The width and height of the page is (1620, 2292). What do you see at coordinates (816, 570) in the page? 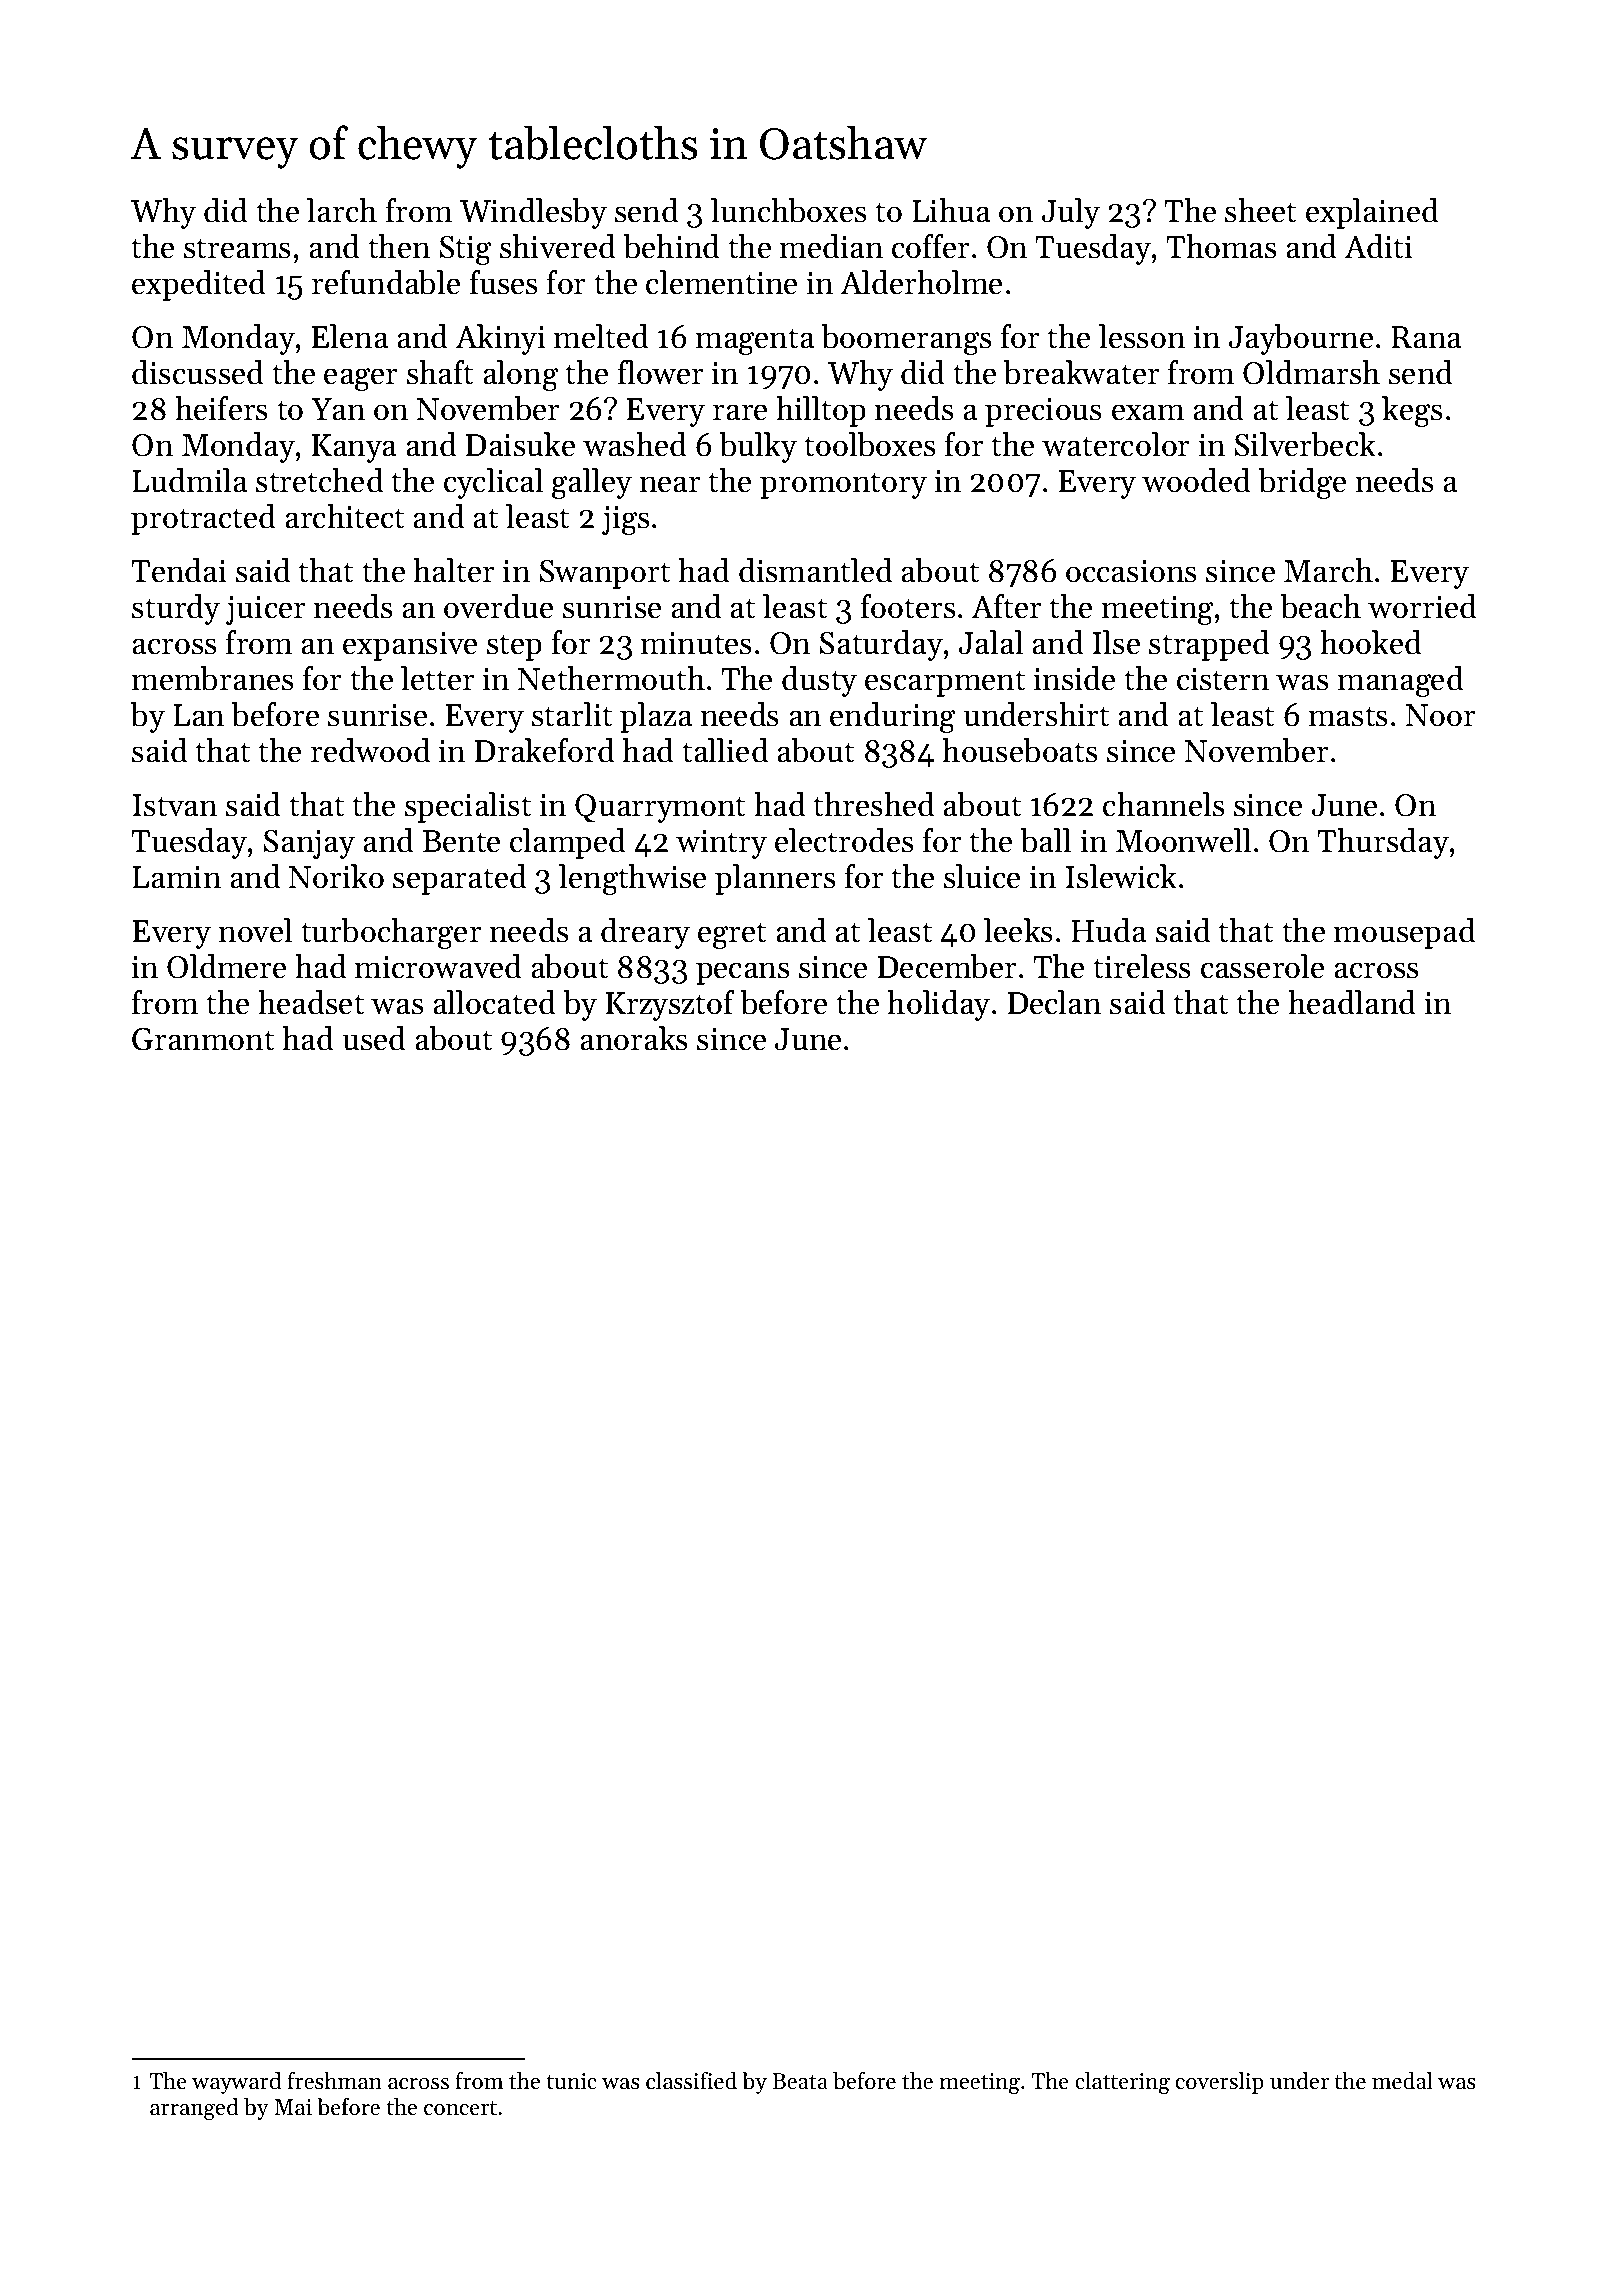
I see `dismantled` at bounding box center [816, 570].
